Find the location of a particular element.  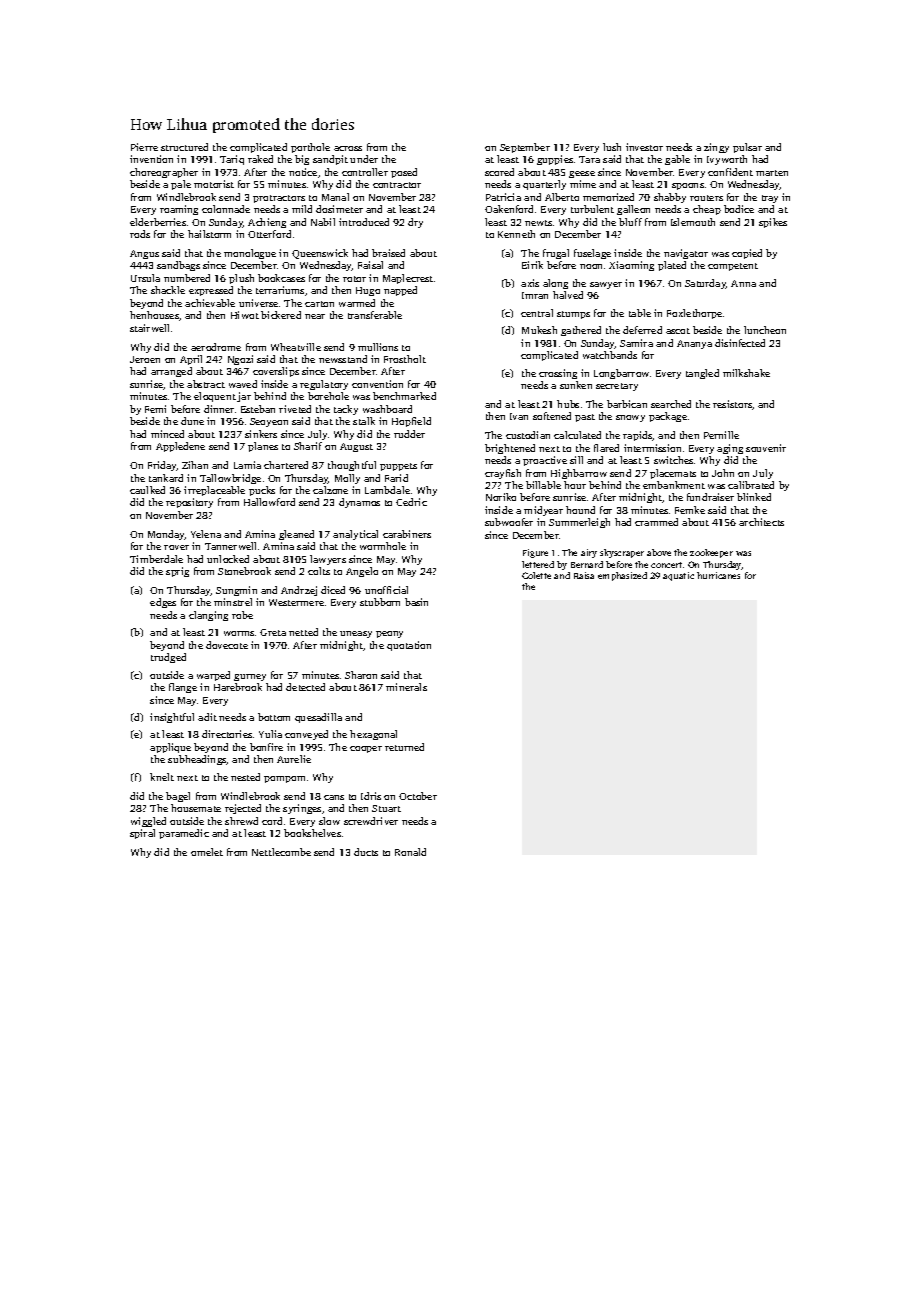

cooper is located at coordinates (366, 749).
